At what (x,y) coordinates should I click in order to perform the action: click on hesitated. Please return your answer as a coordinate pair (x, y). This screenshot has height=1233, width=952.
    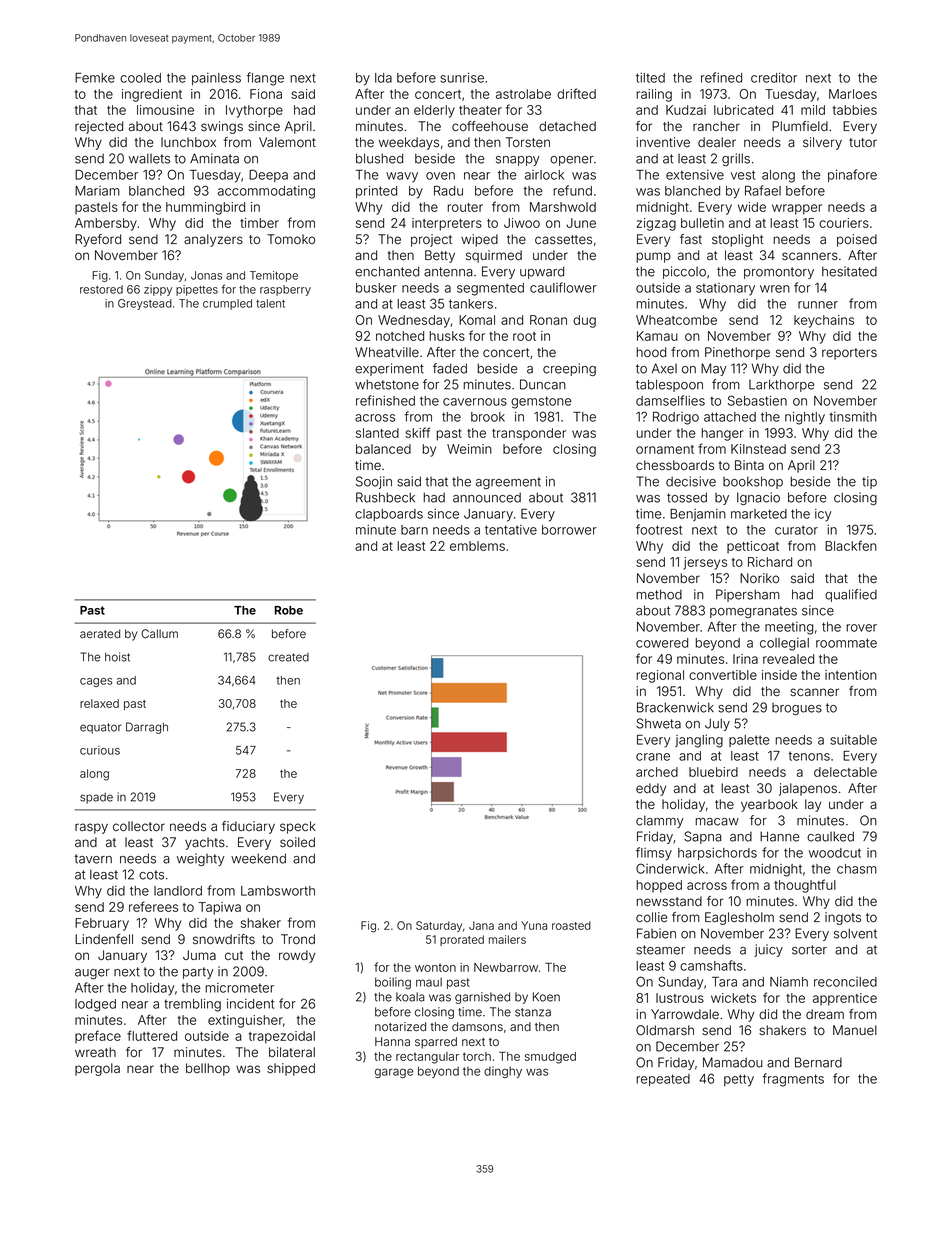
    Looking at the image, I should click on (849, 271).
